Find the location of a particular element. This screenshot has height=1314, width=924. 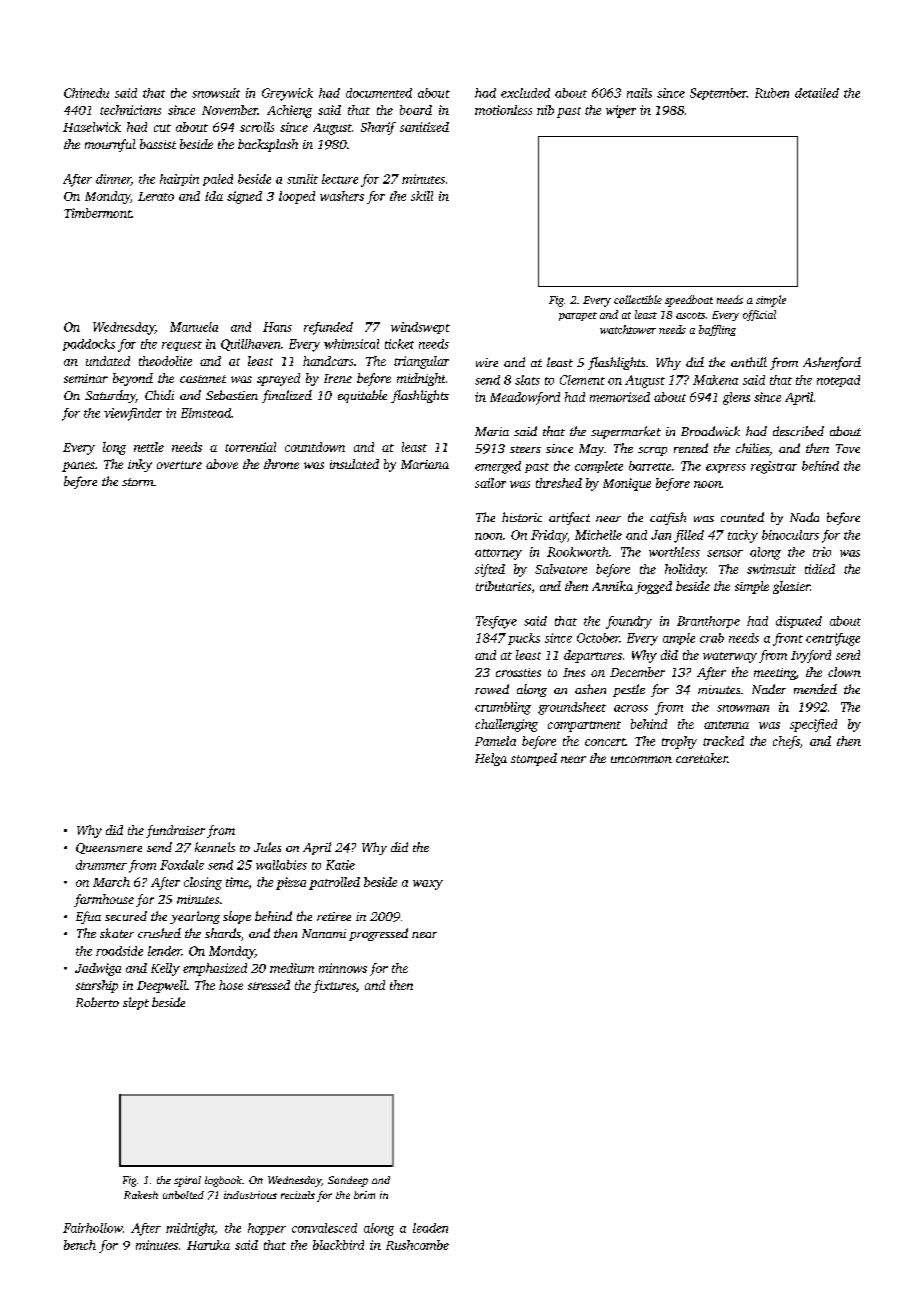

documented is located at coordinates (379, 93).
